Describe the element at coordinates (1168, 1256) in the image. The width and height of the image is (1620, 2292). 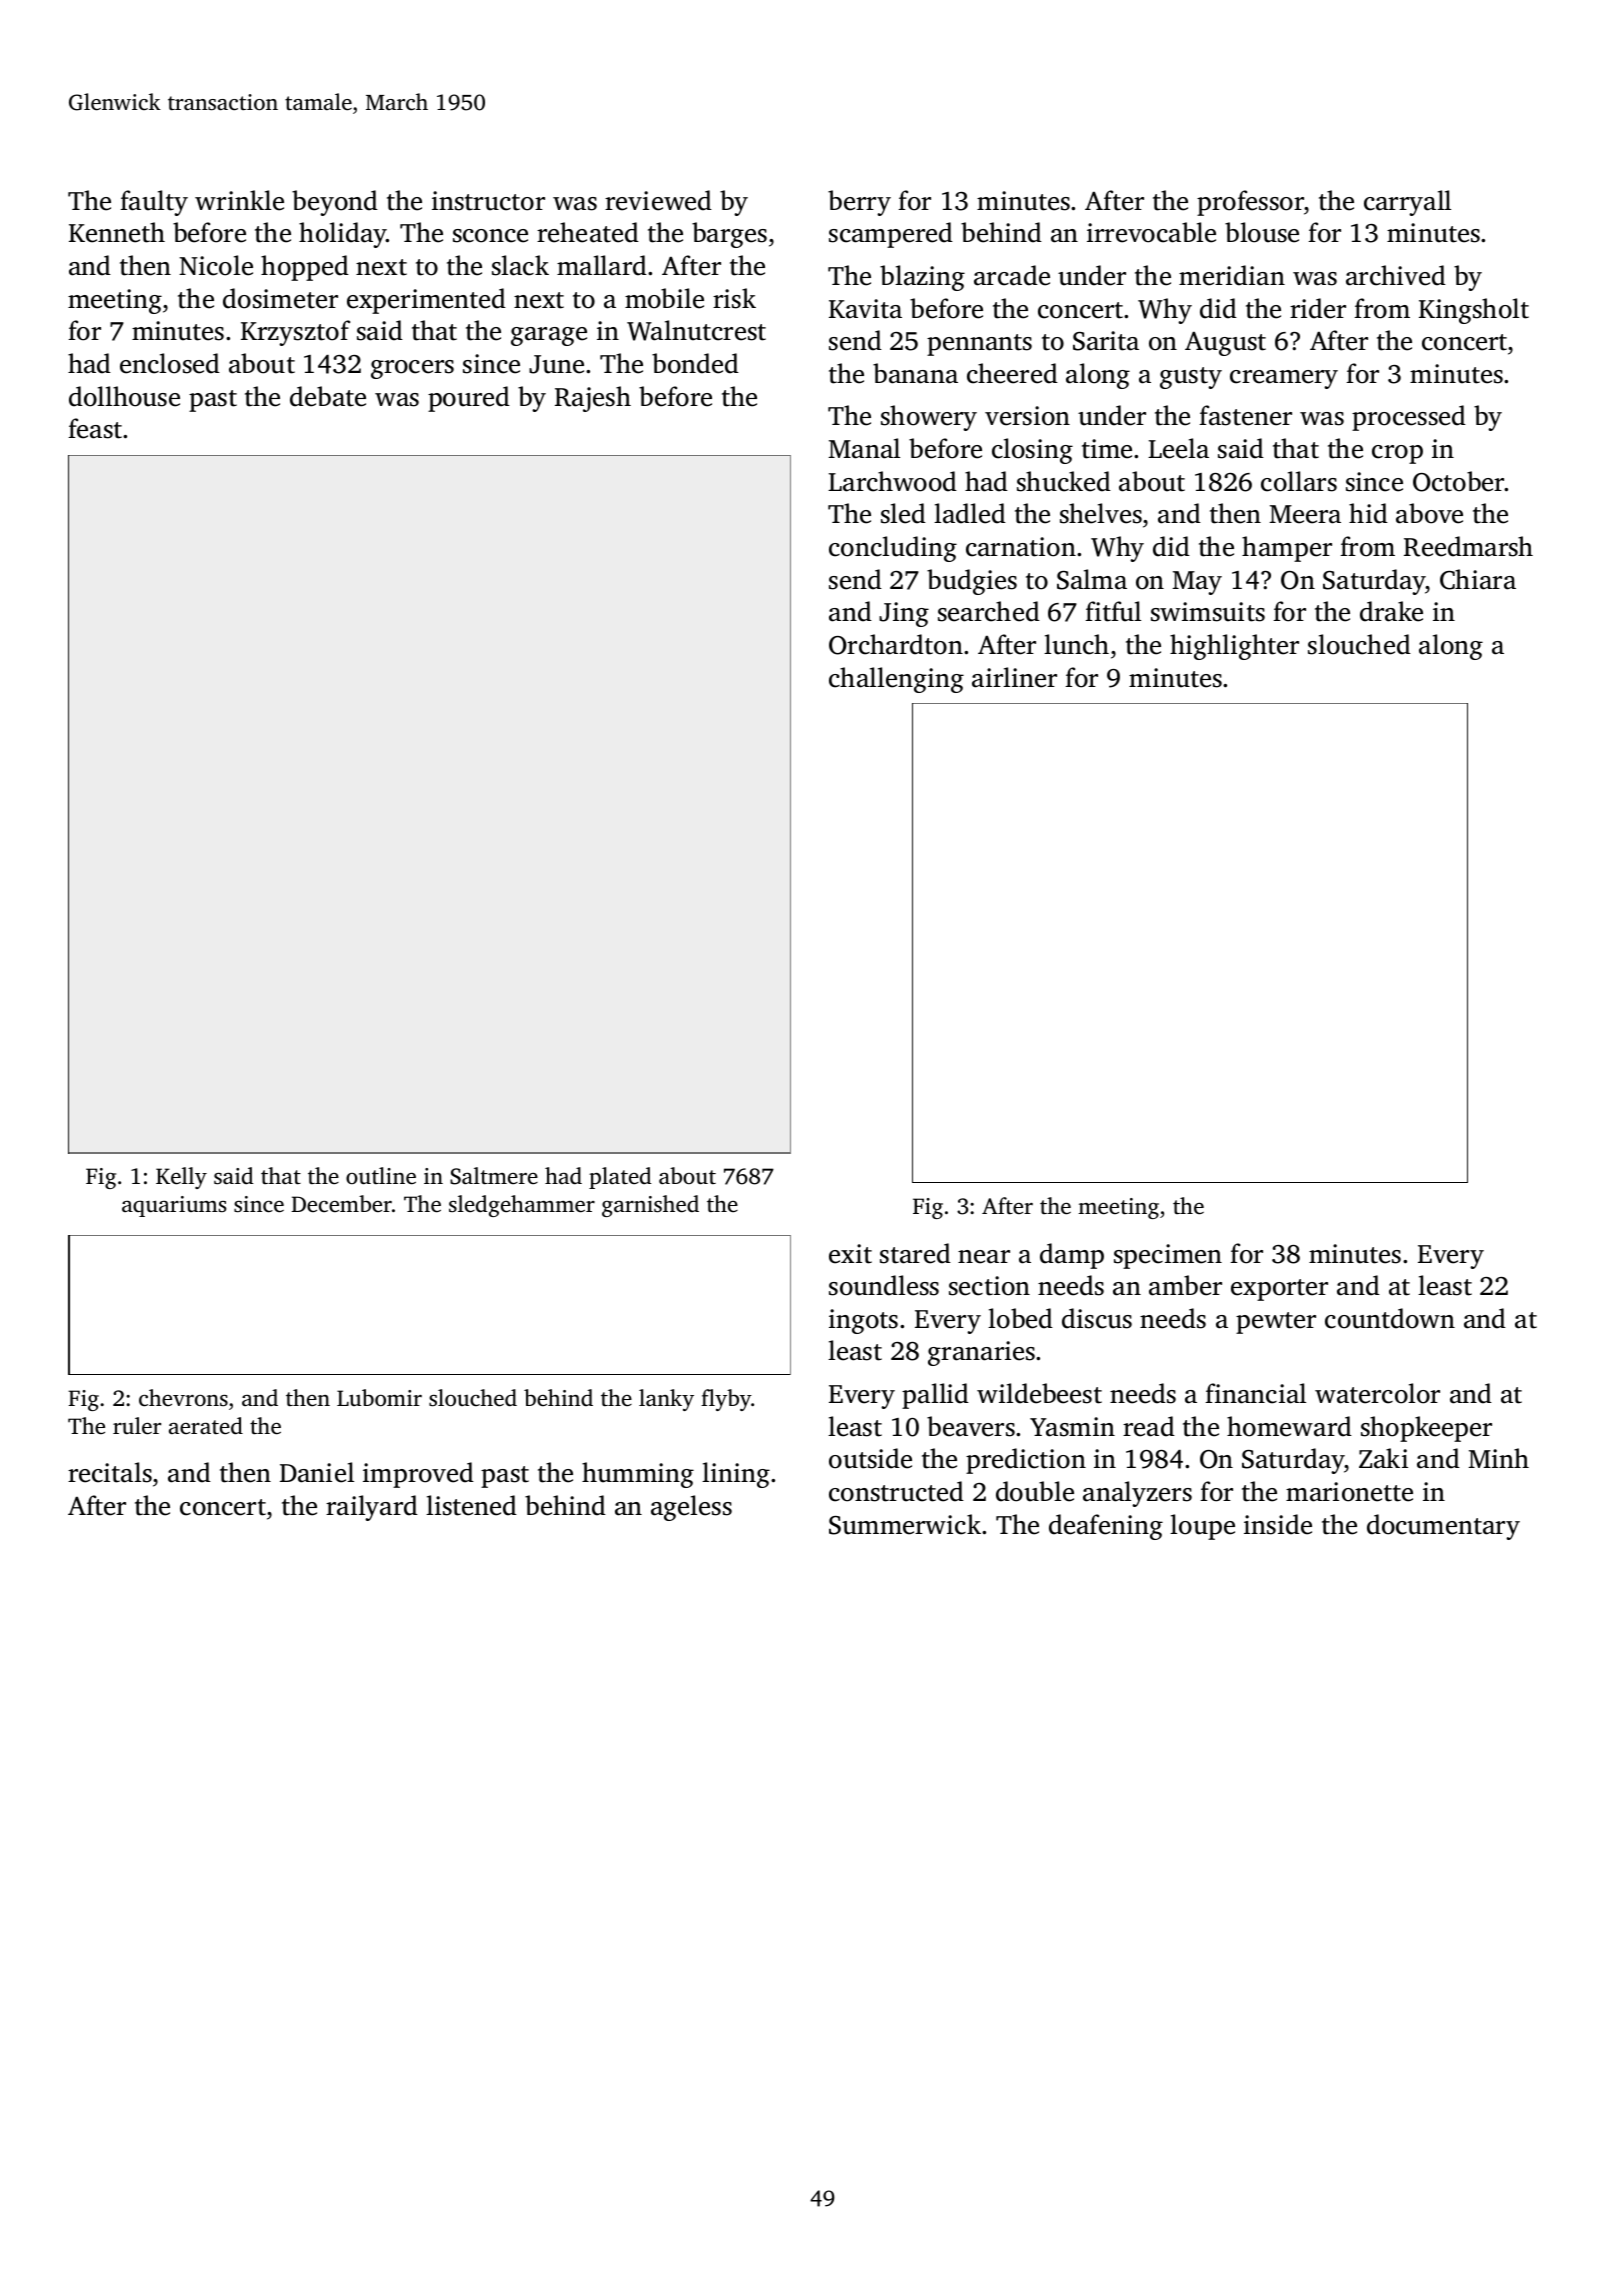
I see `specimen` at that location.
